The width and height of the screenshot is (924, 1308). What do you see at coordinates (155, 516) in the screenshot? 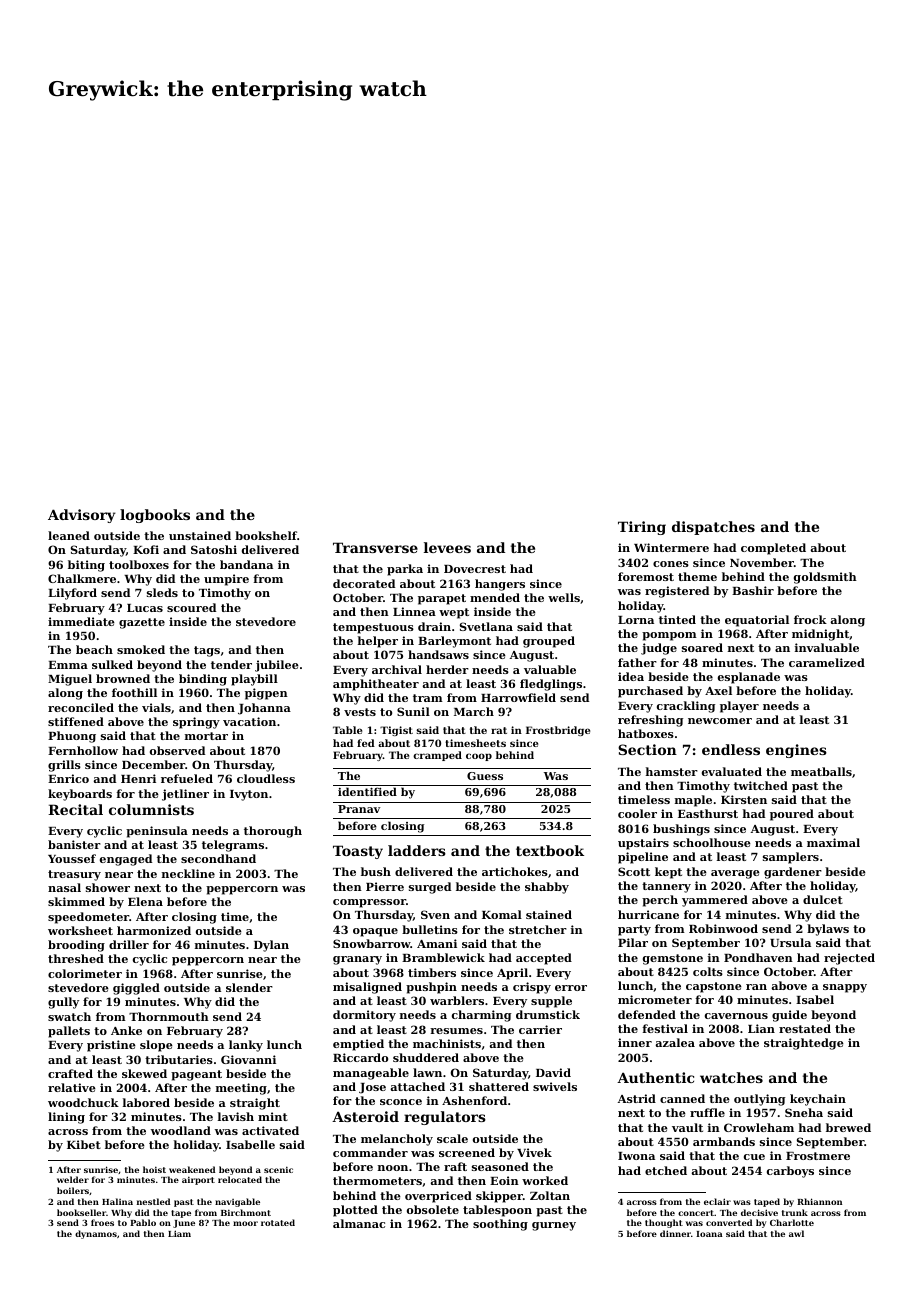
I see `logbooks` at bounding box center [155, 516].
